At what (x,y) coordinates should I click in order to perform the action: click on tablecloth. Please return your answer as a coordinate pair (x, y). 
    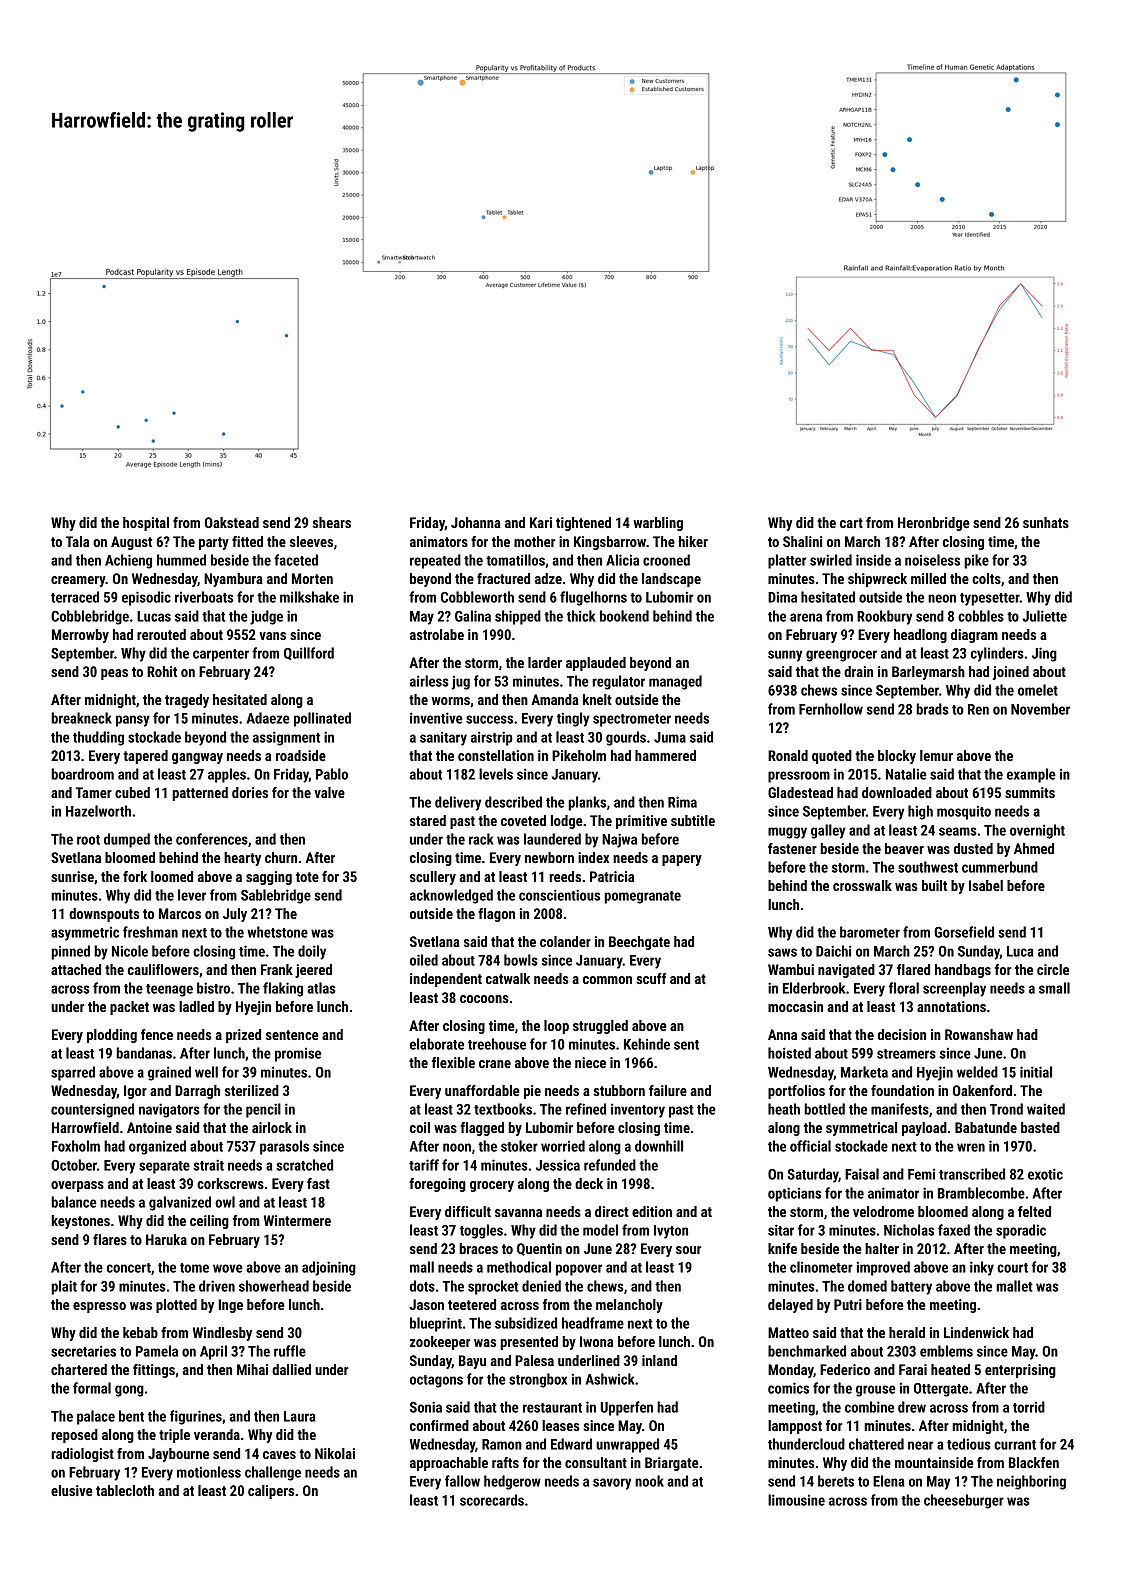
    Looking at the image, I should click on (125, 1490).
